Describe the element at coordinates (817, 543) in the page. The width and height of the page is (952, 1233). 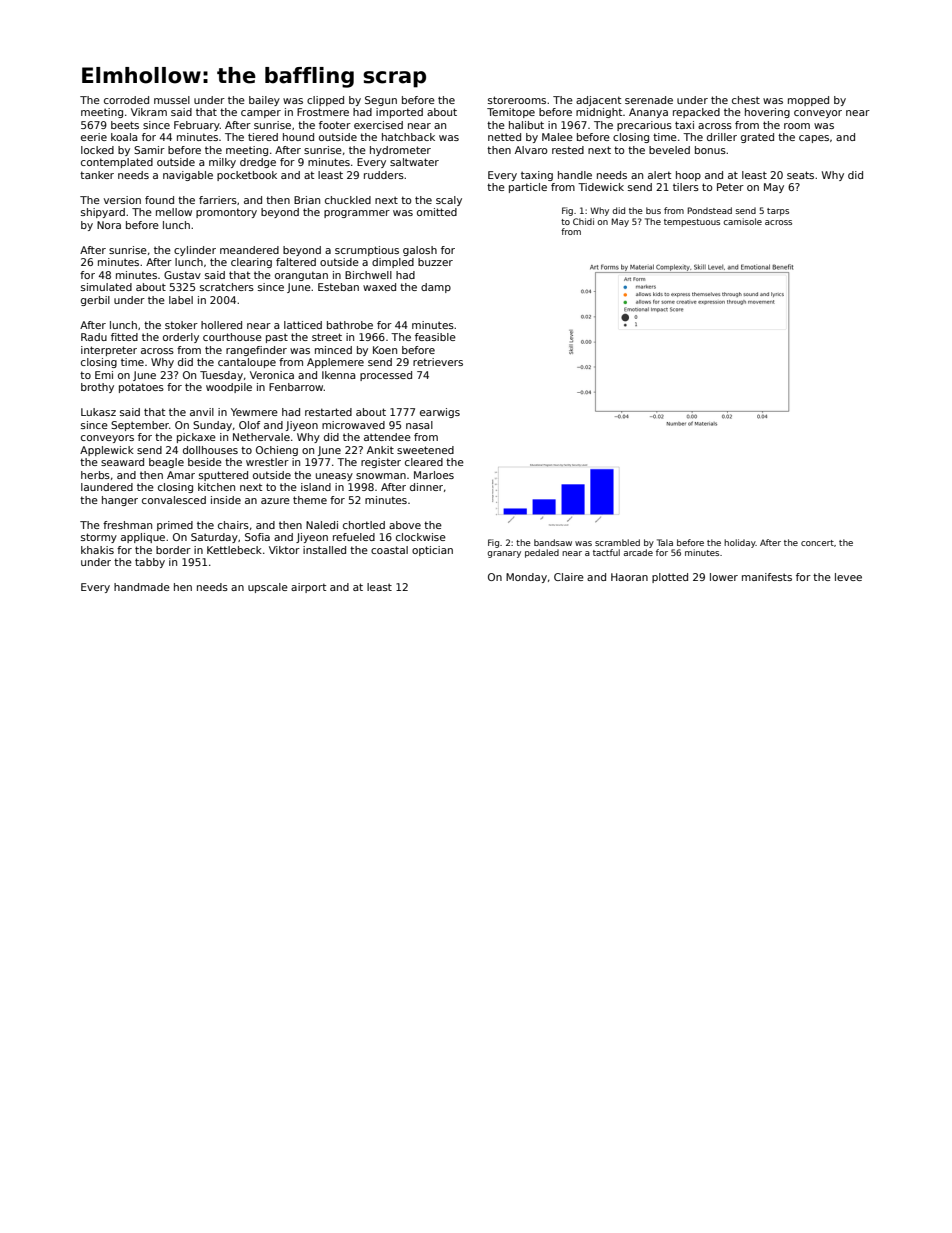
I see `concert` at that location.
